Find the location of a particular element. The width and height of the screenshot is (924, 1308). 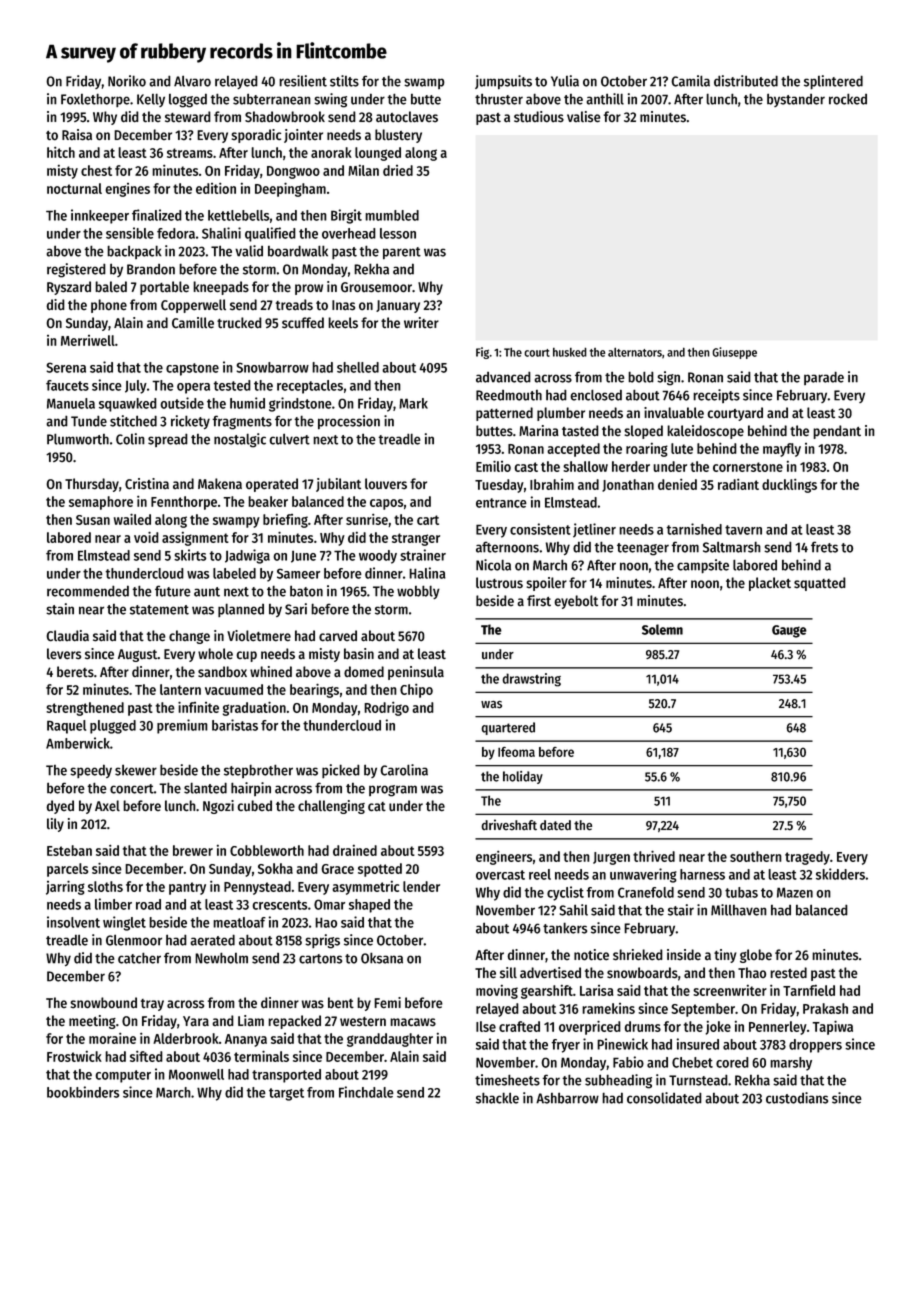

whole is located at coordinates (215, 653).
